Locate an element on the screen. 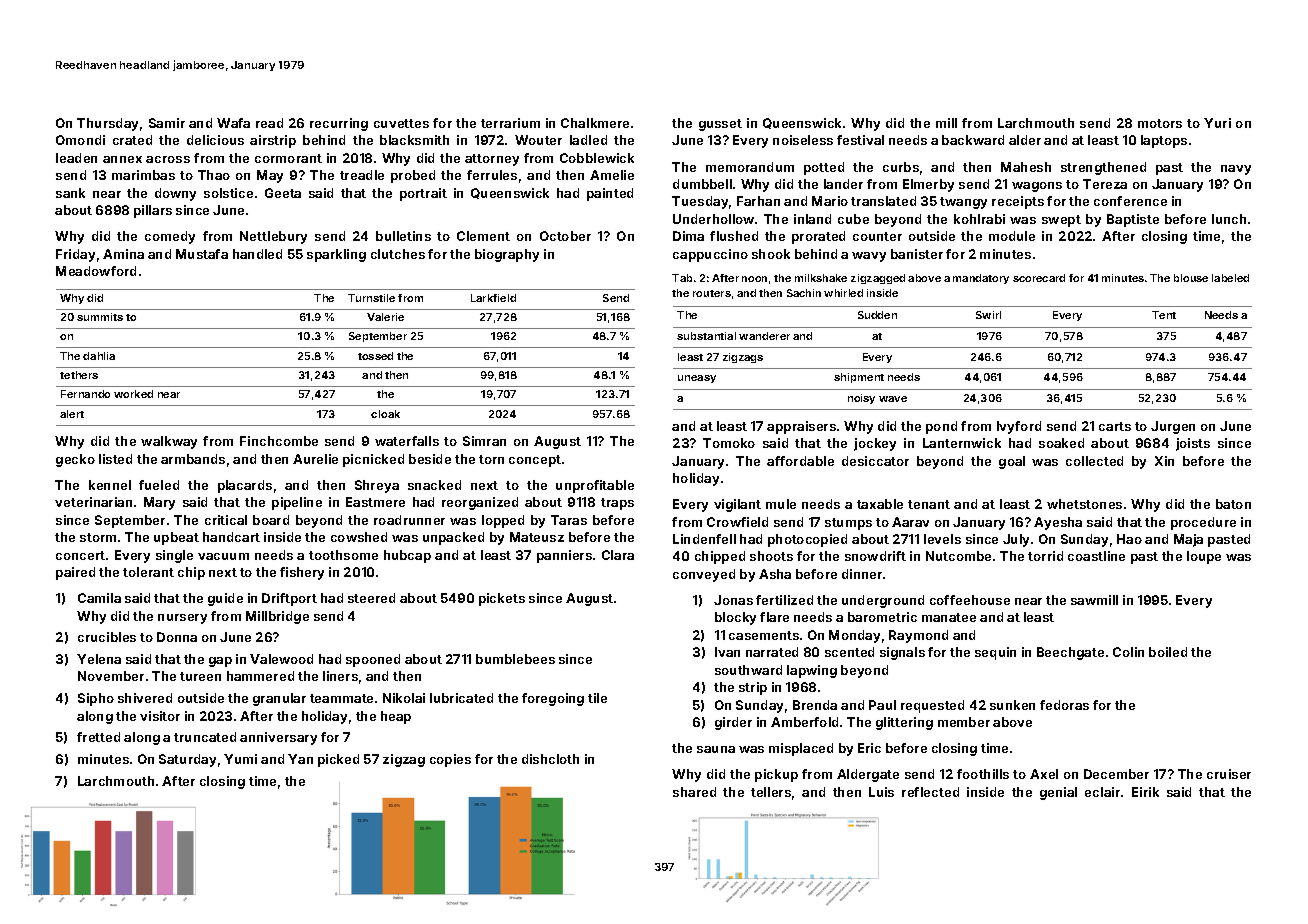  fretted is located at coordinates (98, 737).
